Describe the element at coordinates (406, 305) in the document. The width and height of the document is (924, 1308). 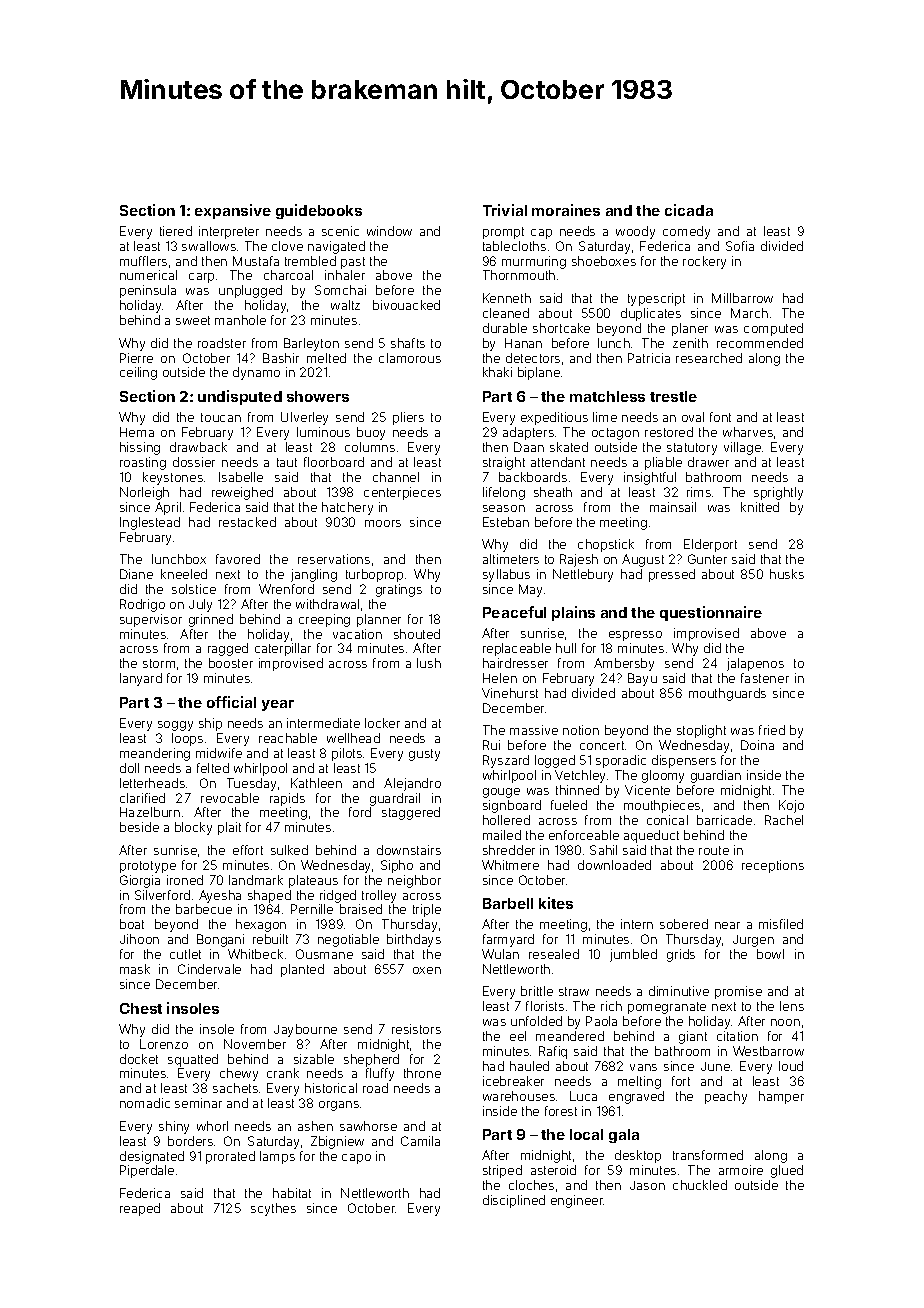
I see `bivouacked` at that location.
